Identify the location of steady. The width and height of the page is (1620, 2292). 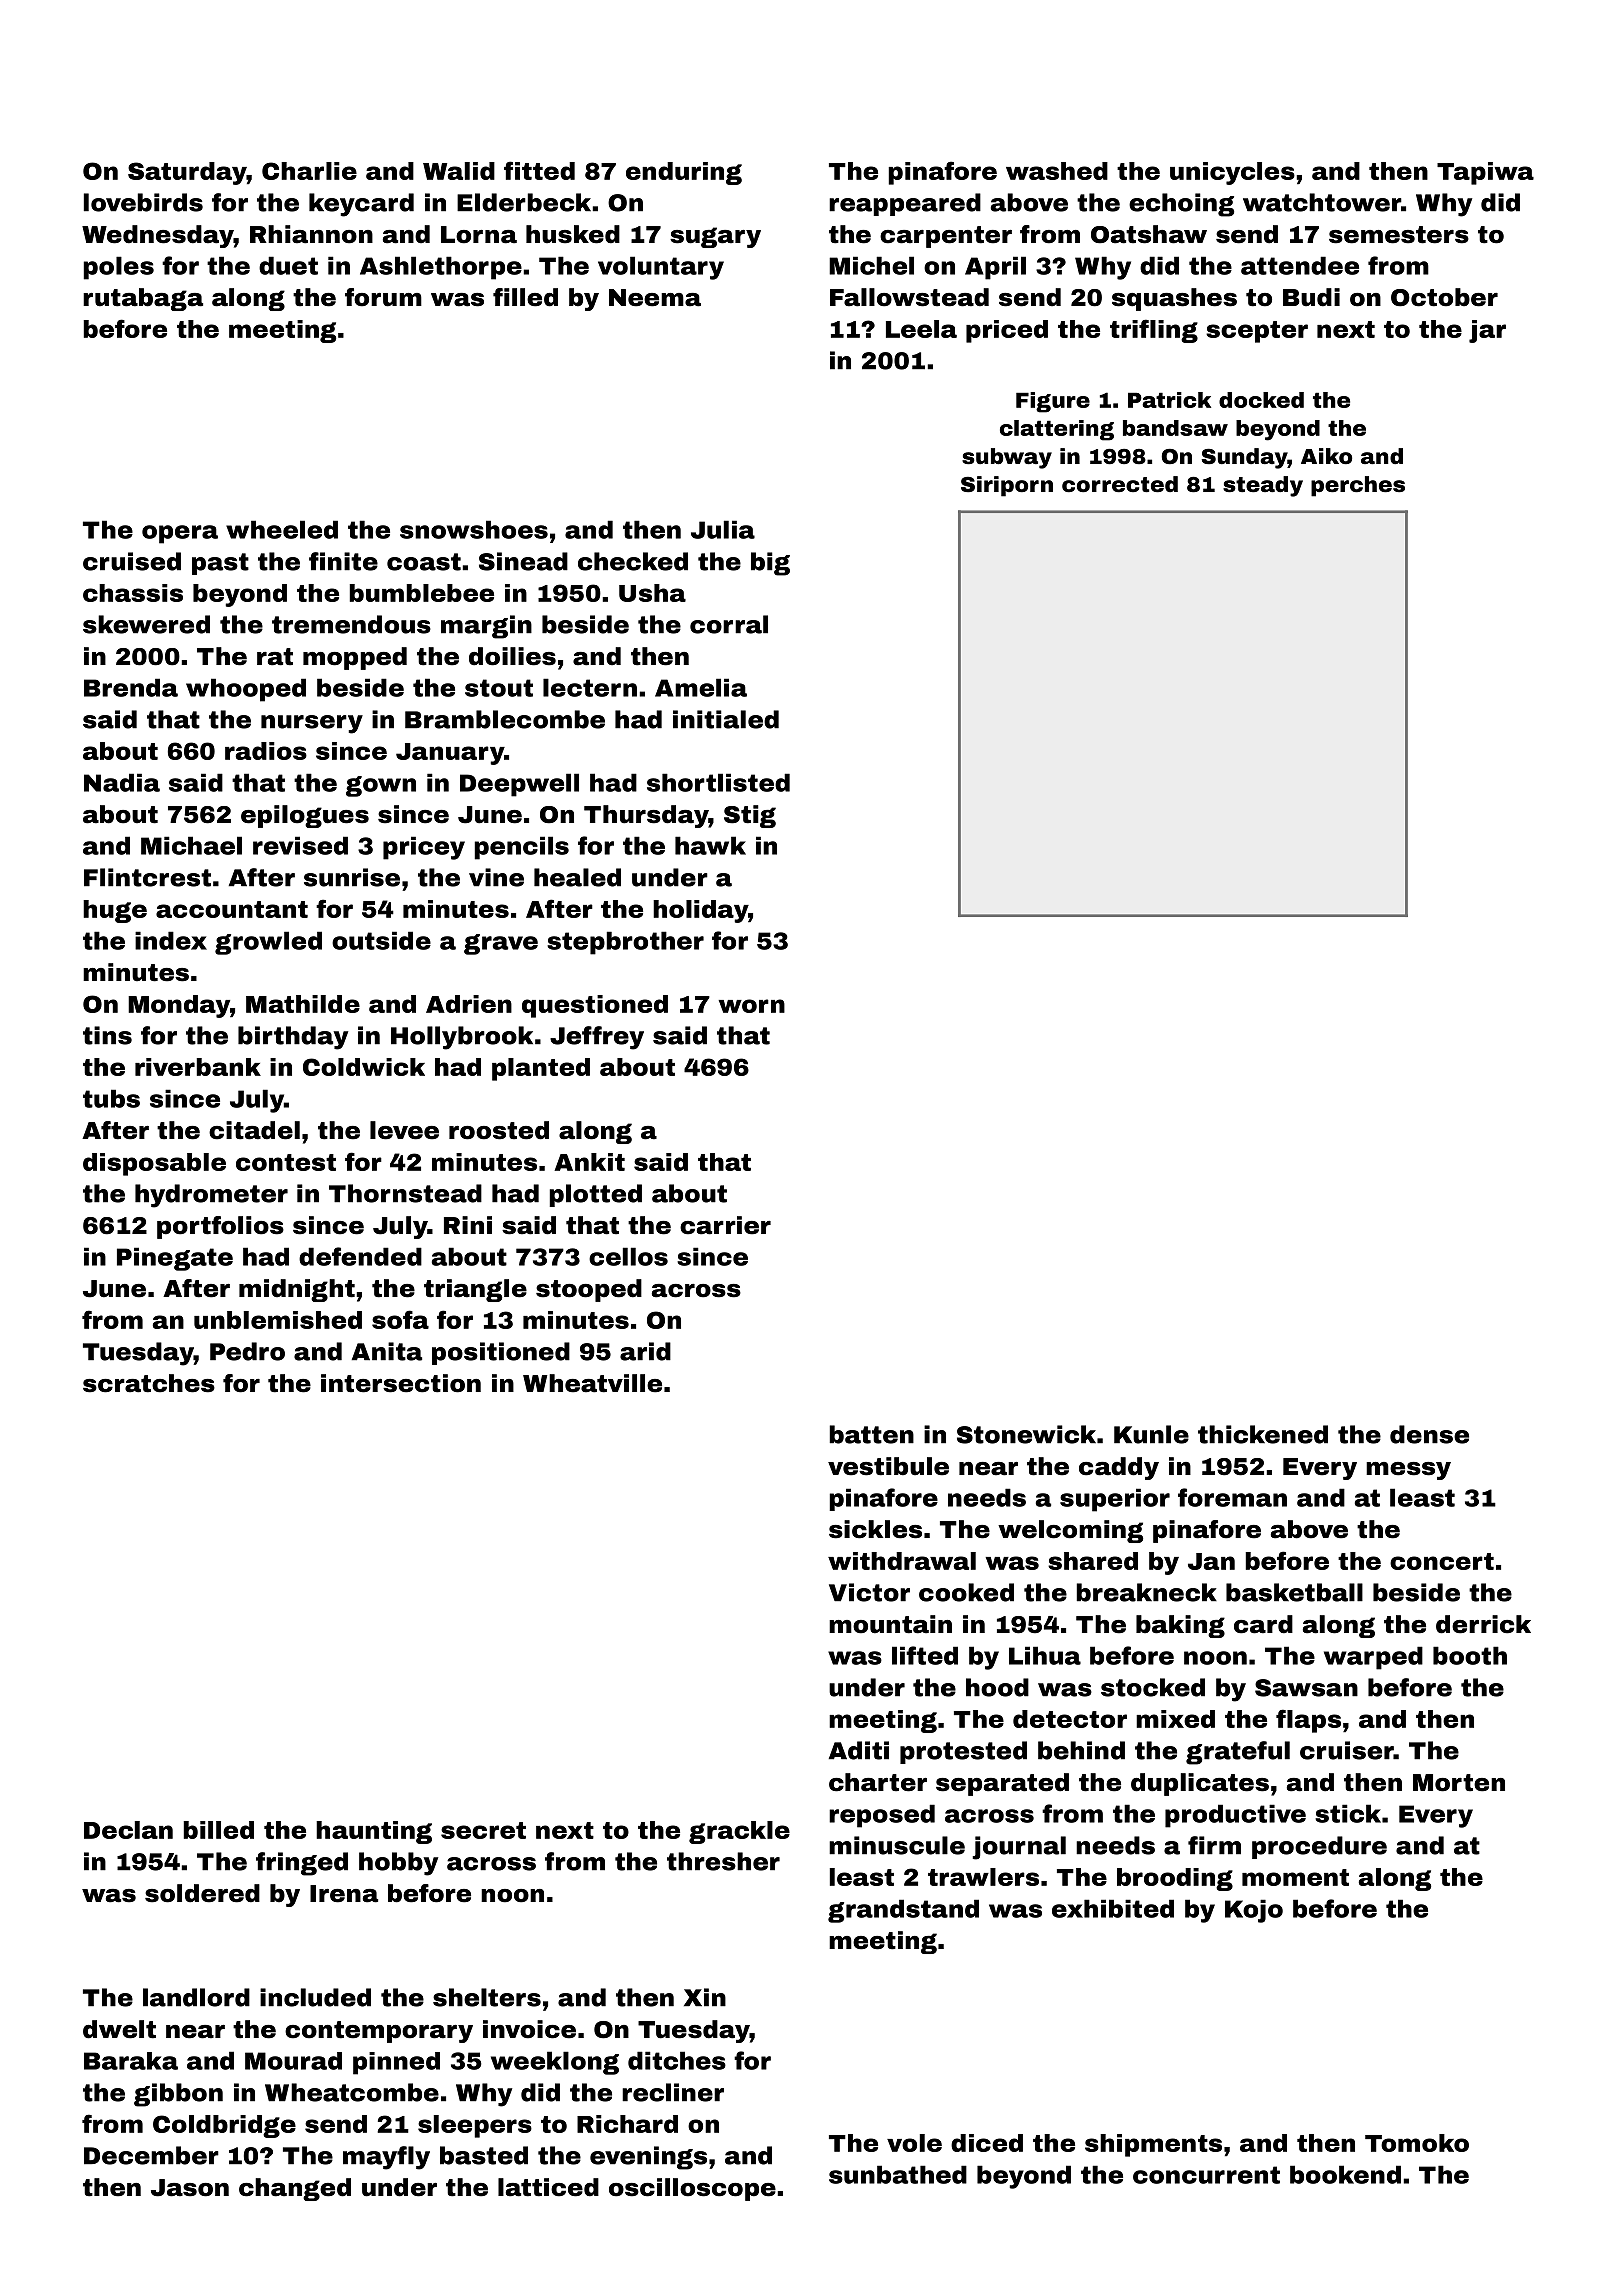
(1263, 486).
